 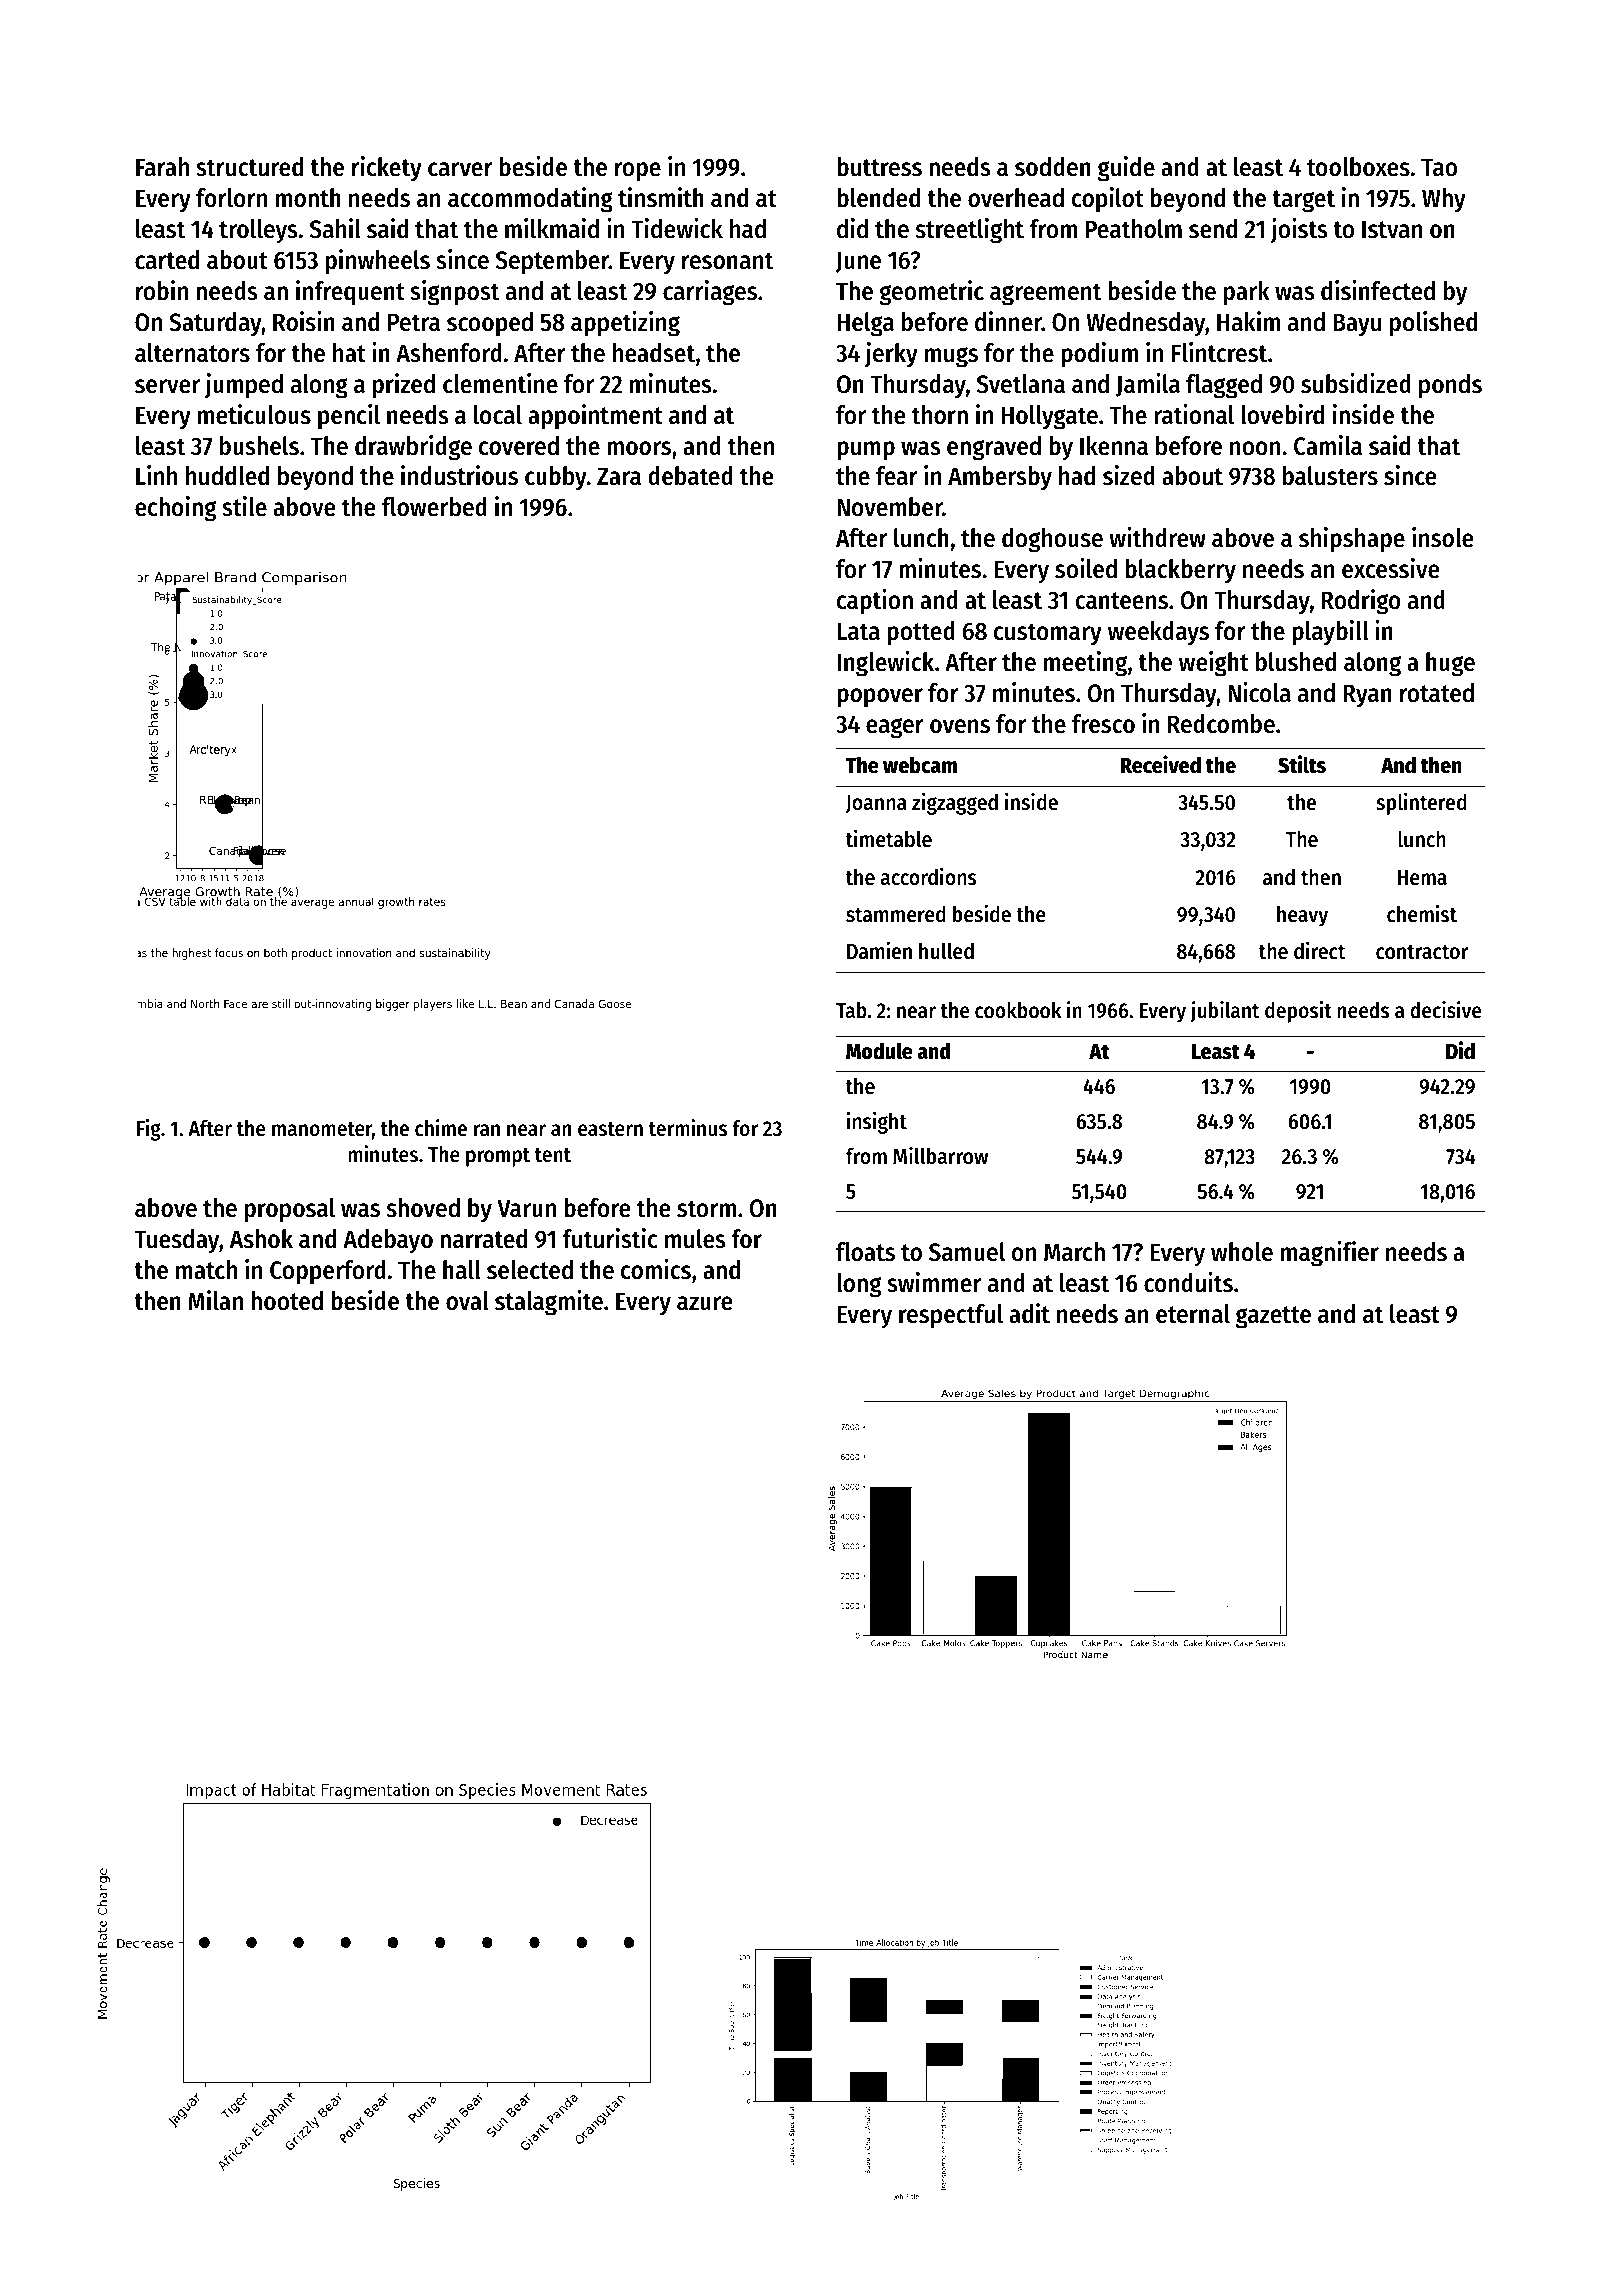 What do you see at coordinates (175, 509) in the screenshot?
I see `echoing` at bounding box center [175, 509].
